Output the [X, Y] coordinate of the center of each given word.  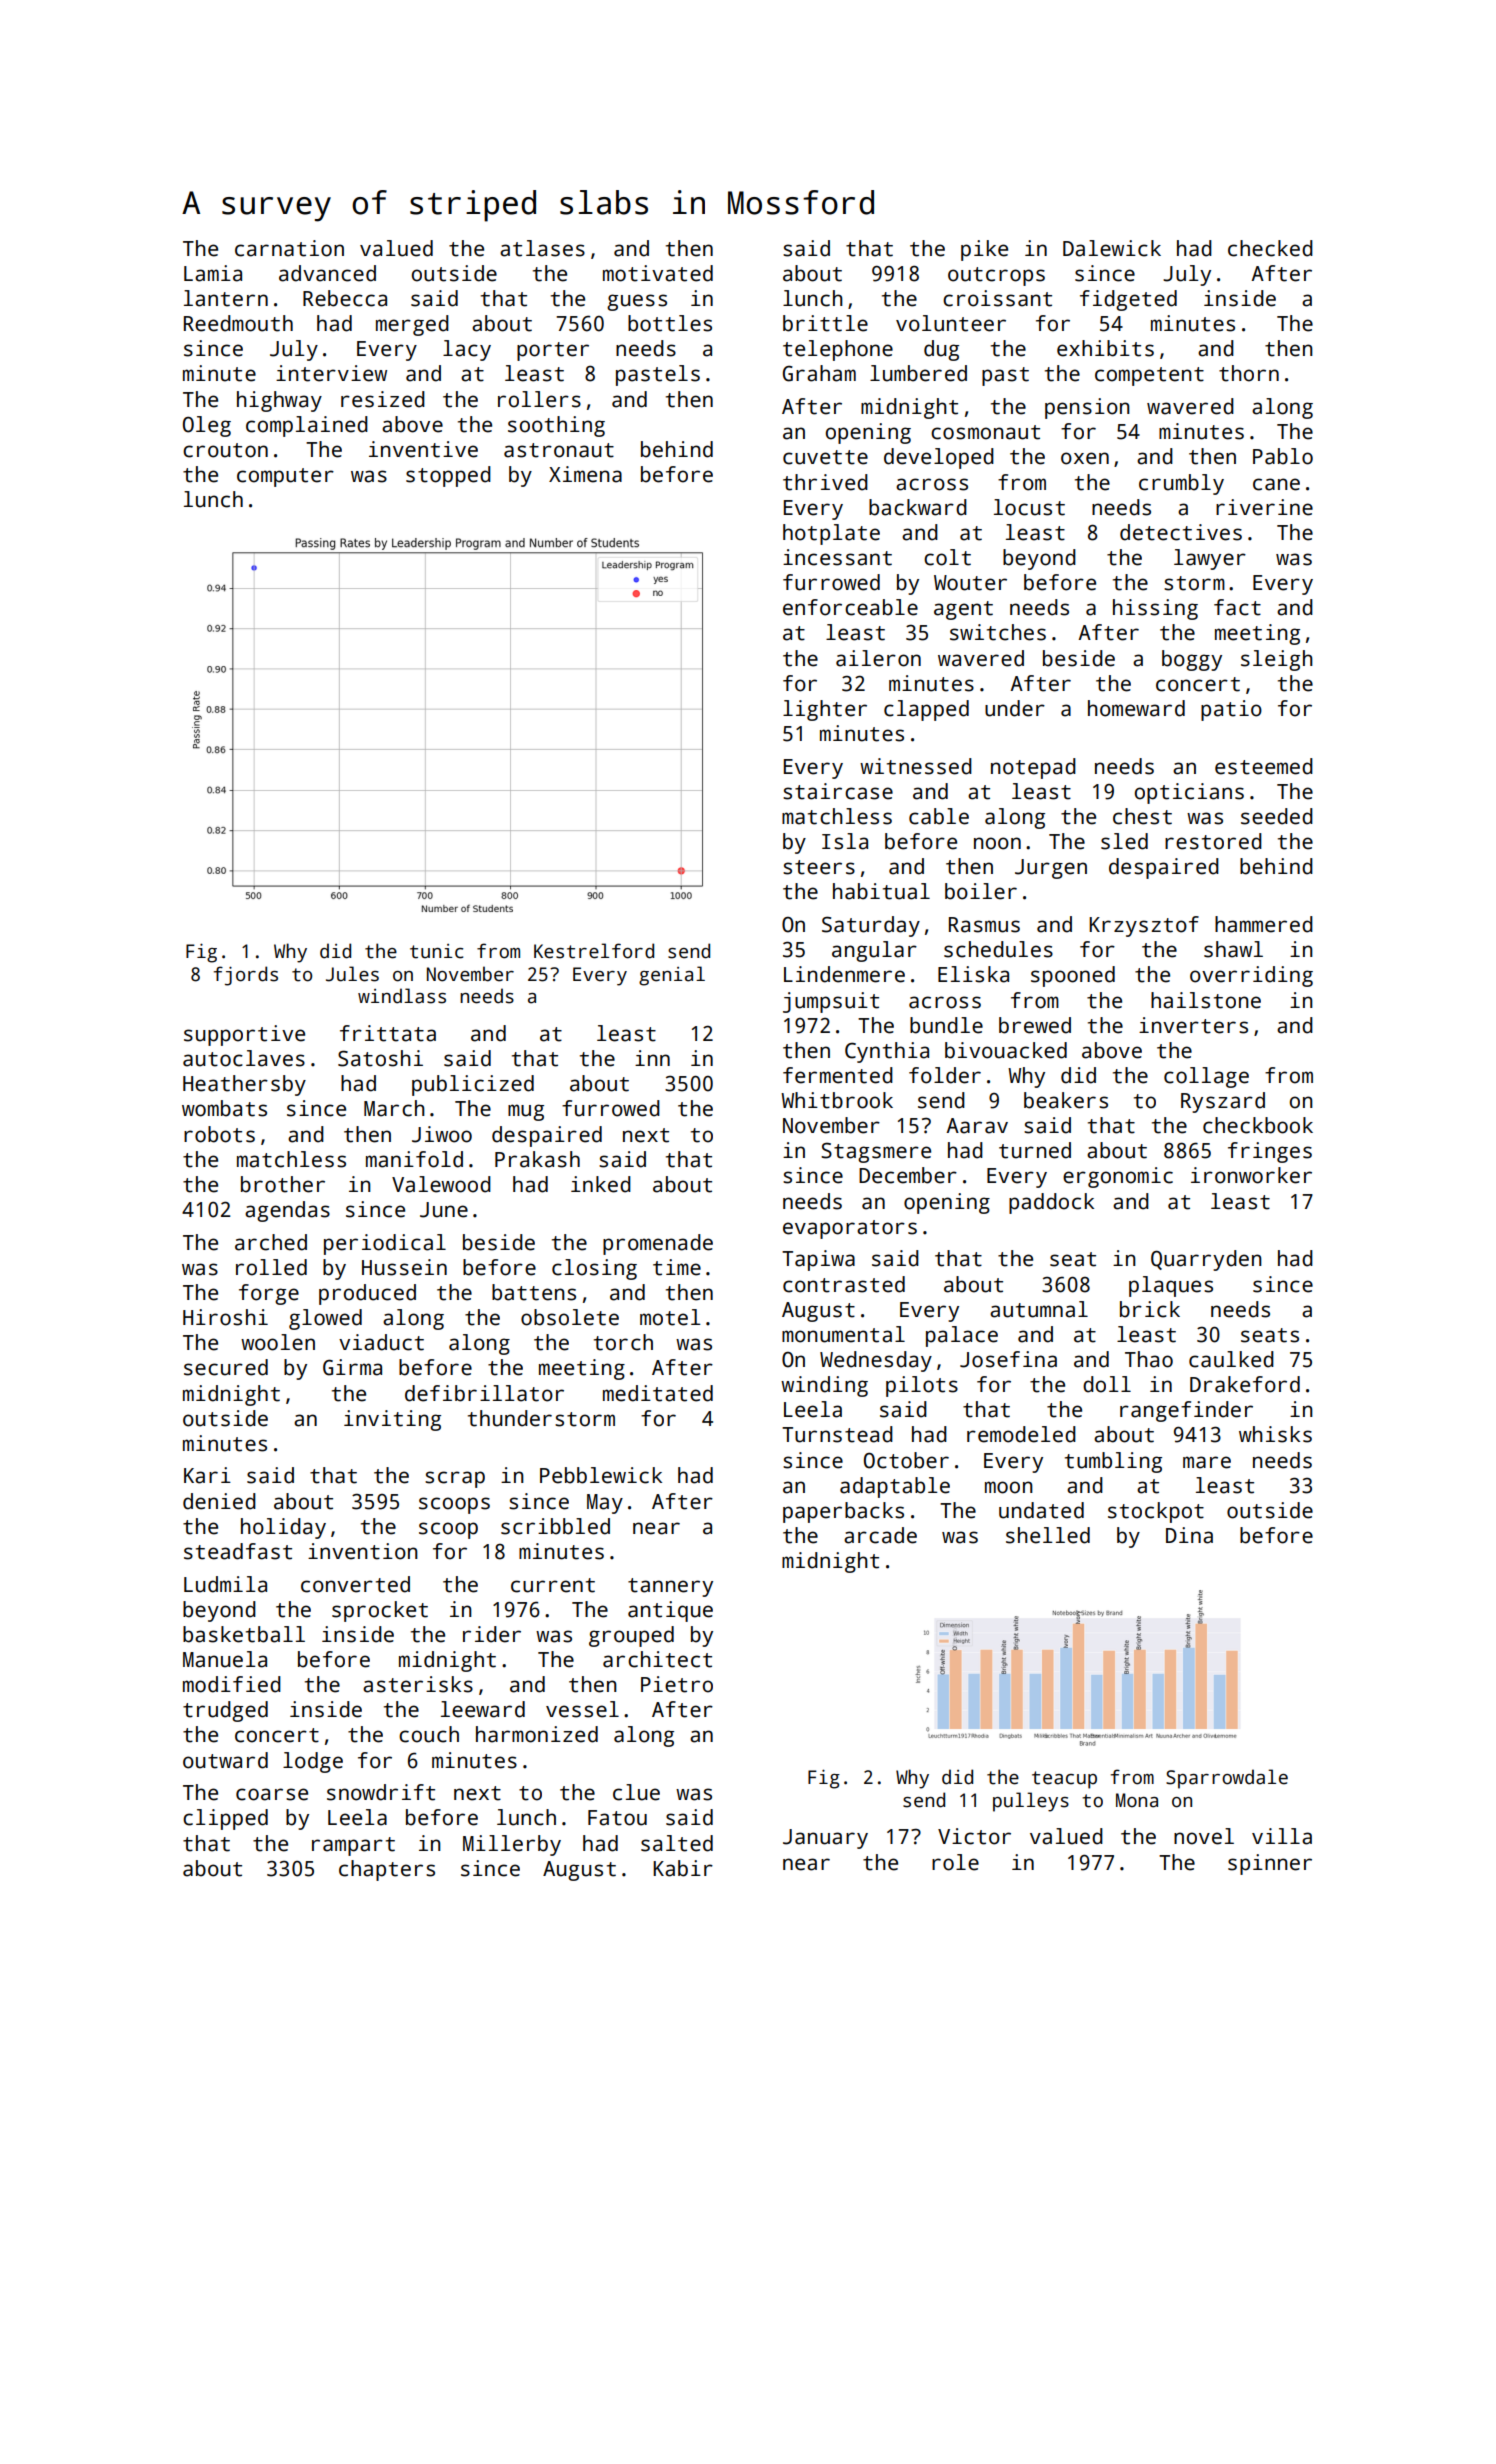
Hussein [404, 1267]
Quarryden [1206, 1260]
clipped [225, 1819]
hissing [1155, 609]
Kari [207, 1475]
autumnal [1039, 1309]
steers [819, 867]
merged [412, 325]
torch [623, 1342]
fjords [246, 976]
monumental [843, 1334]
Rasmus [984, 925]
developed [939, 458]
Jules [352, 974]
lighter [825, 710]
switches [998, 632]
